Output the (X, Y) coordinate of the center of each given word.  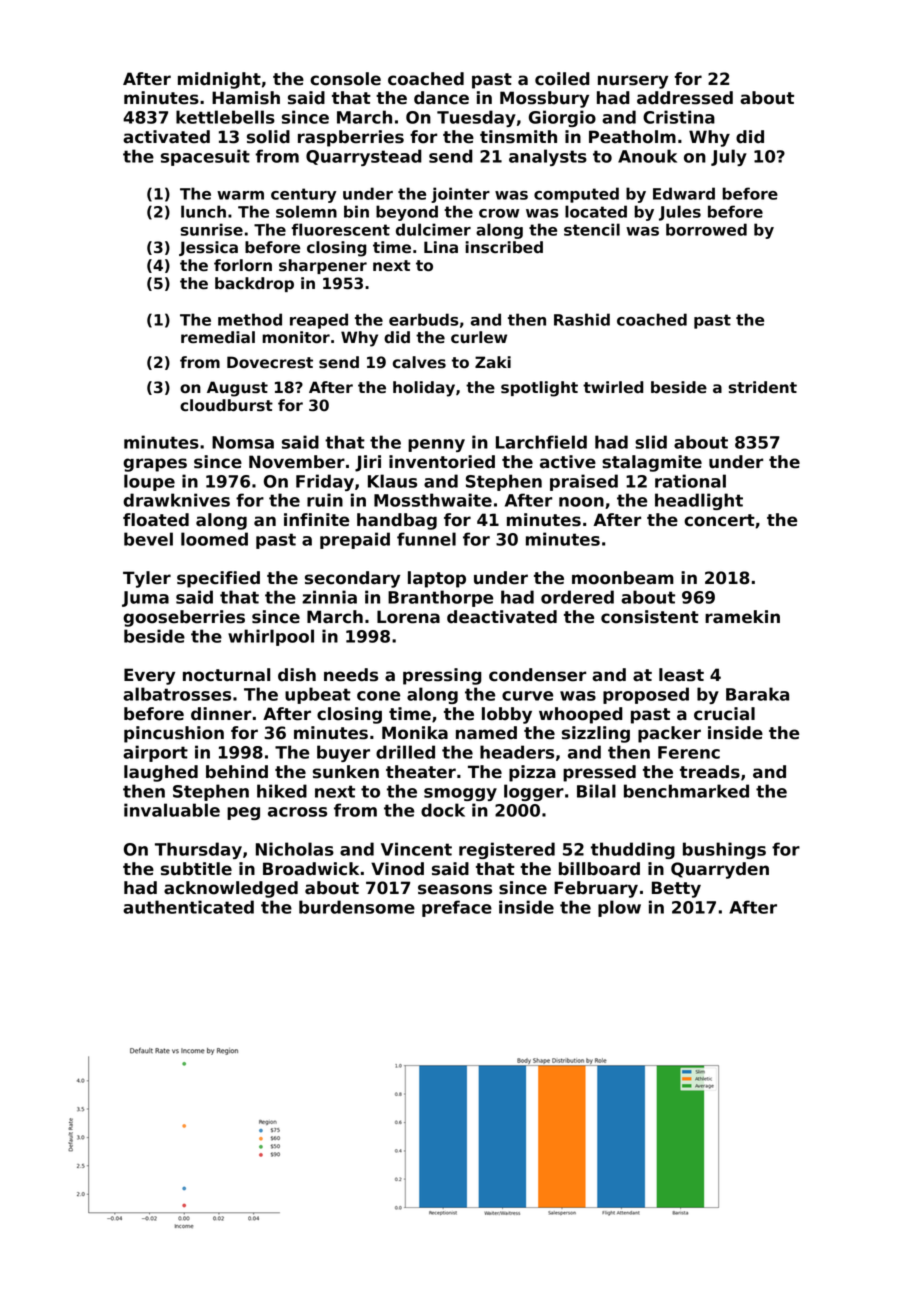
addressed (685, 98)
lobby (507, 715)
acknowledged (231, 889)
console (345, 79)
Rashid (582, 319)
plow (619, 908)
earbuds (424, 319)
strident (763, 387)
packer (669, 734)
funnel (426, 539)
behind (237, 772)
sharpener (323, 266)
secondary (352, 579)
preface (457, 908)
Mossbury (544, 99)
